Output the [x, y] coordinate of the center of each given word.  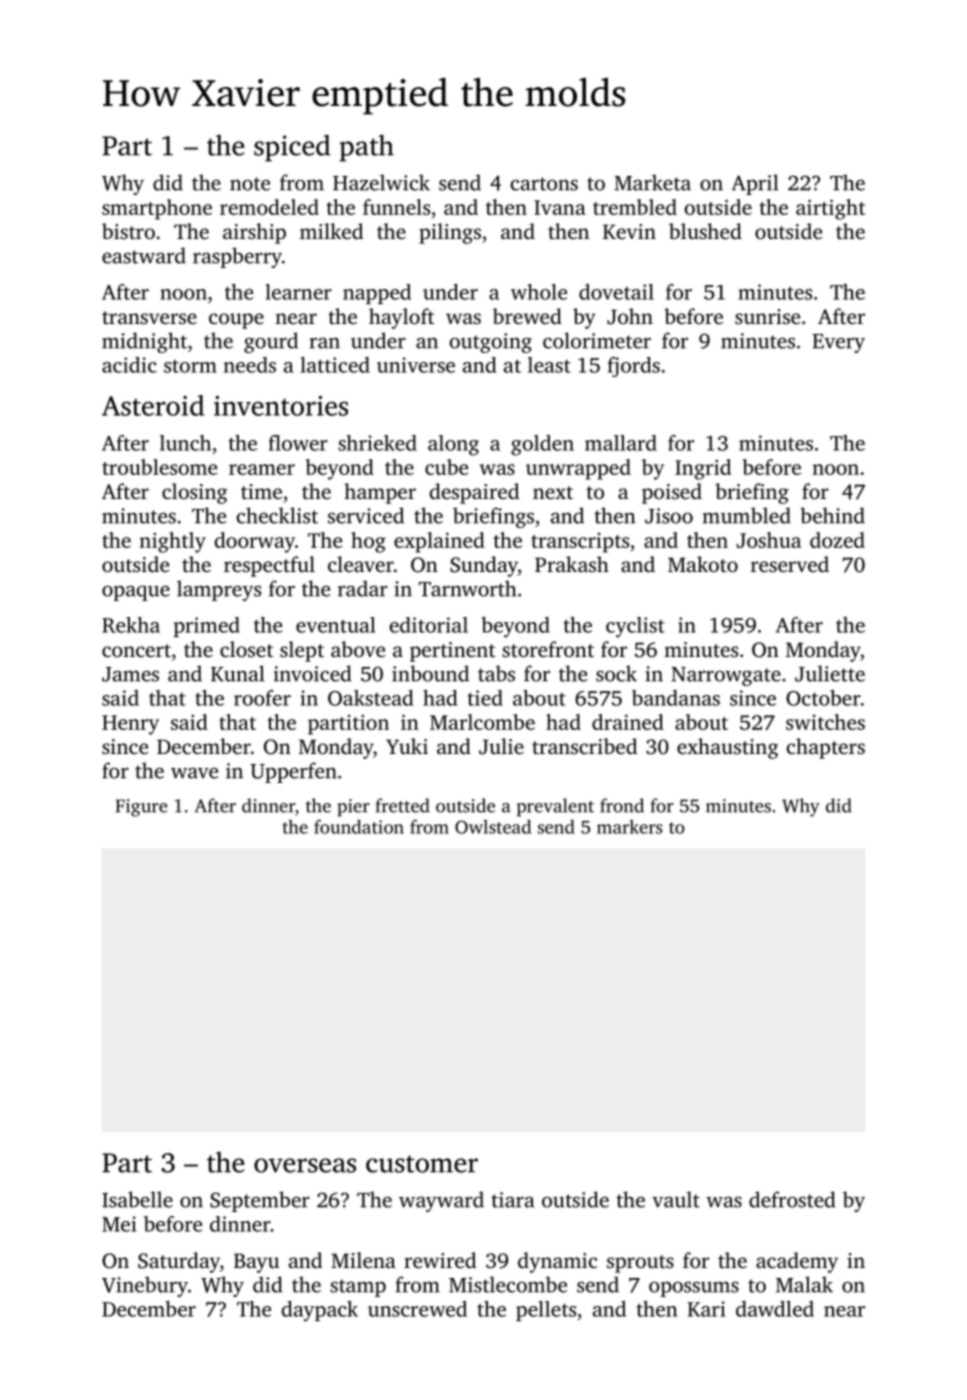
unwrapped [578, 469]
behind [832, 515]
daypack [320, 1311]
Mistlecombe [508, 1284]
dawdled [775, 1309]
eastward [144, 255]
